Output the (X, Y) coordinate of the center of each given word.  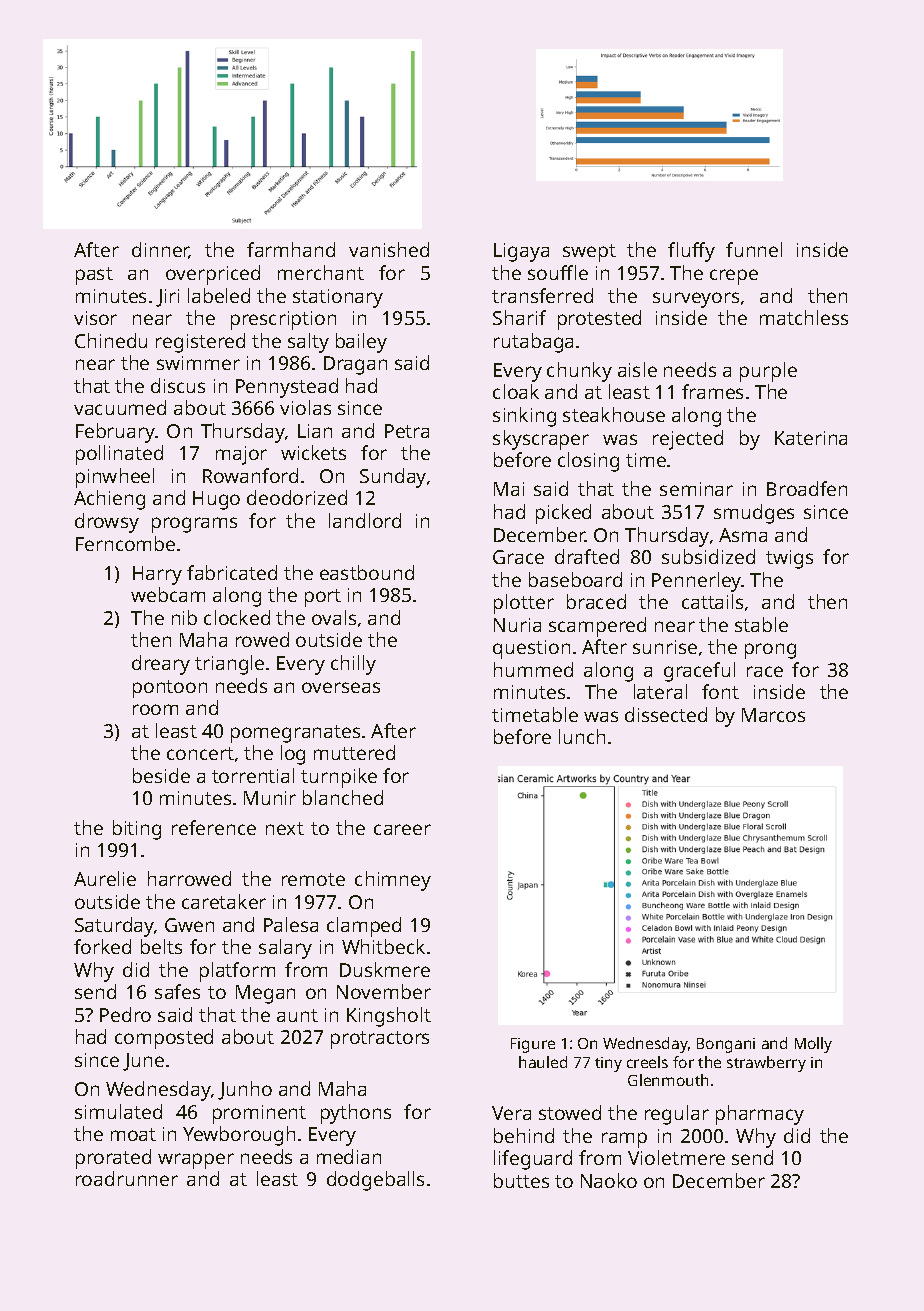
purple (768, 372)
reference (214, 827)
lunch (582, 736)
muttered (354, 752)
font (720, 691)
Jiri (167, 298)
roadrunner (127, 1178)
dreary (161, 665)
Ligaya (521, 252)
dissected (666, 714)
